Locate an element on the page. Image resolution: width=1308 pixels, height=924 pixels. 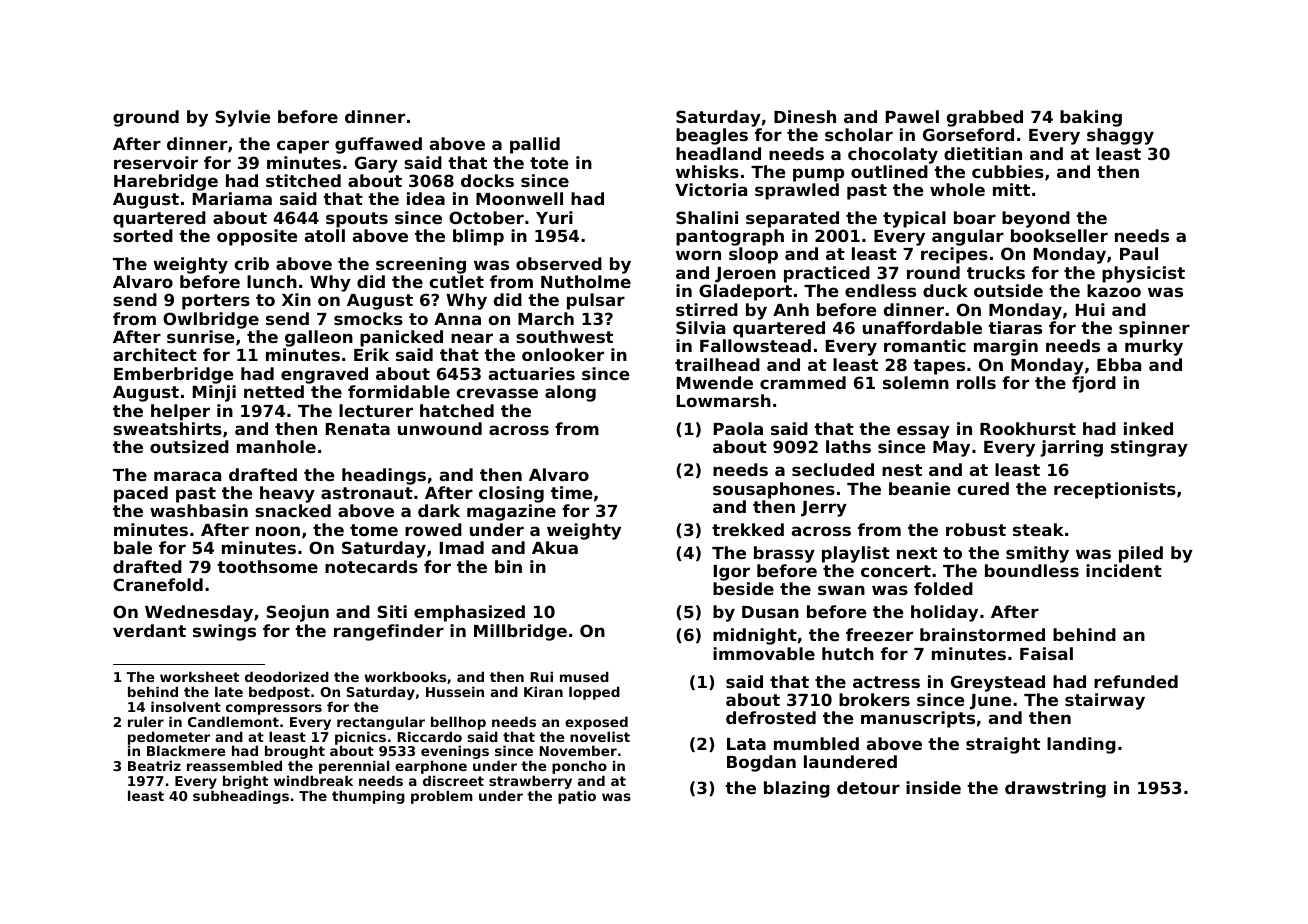
Sylvie is located at coordinates (243, 118).
